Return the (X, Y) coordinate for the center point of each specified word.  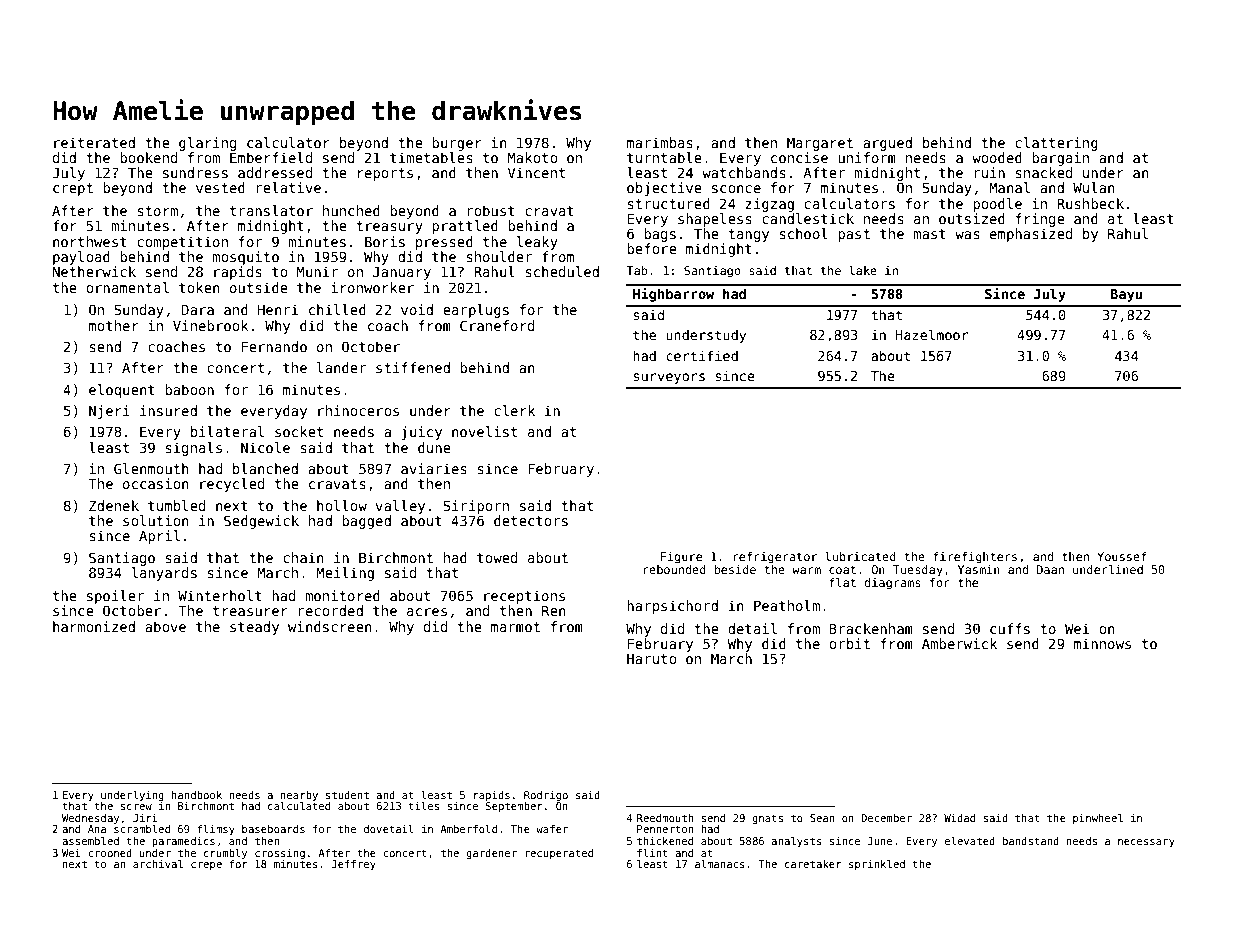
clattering (1056, 144)
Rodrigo (546, 796)
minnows (1102, 643)
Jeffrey (354, 865)
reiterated (94, 142)
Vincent (536, 172)
